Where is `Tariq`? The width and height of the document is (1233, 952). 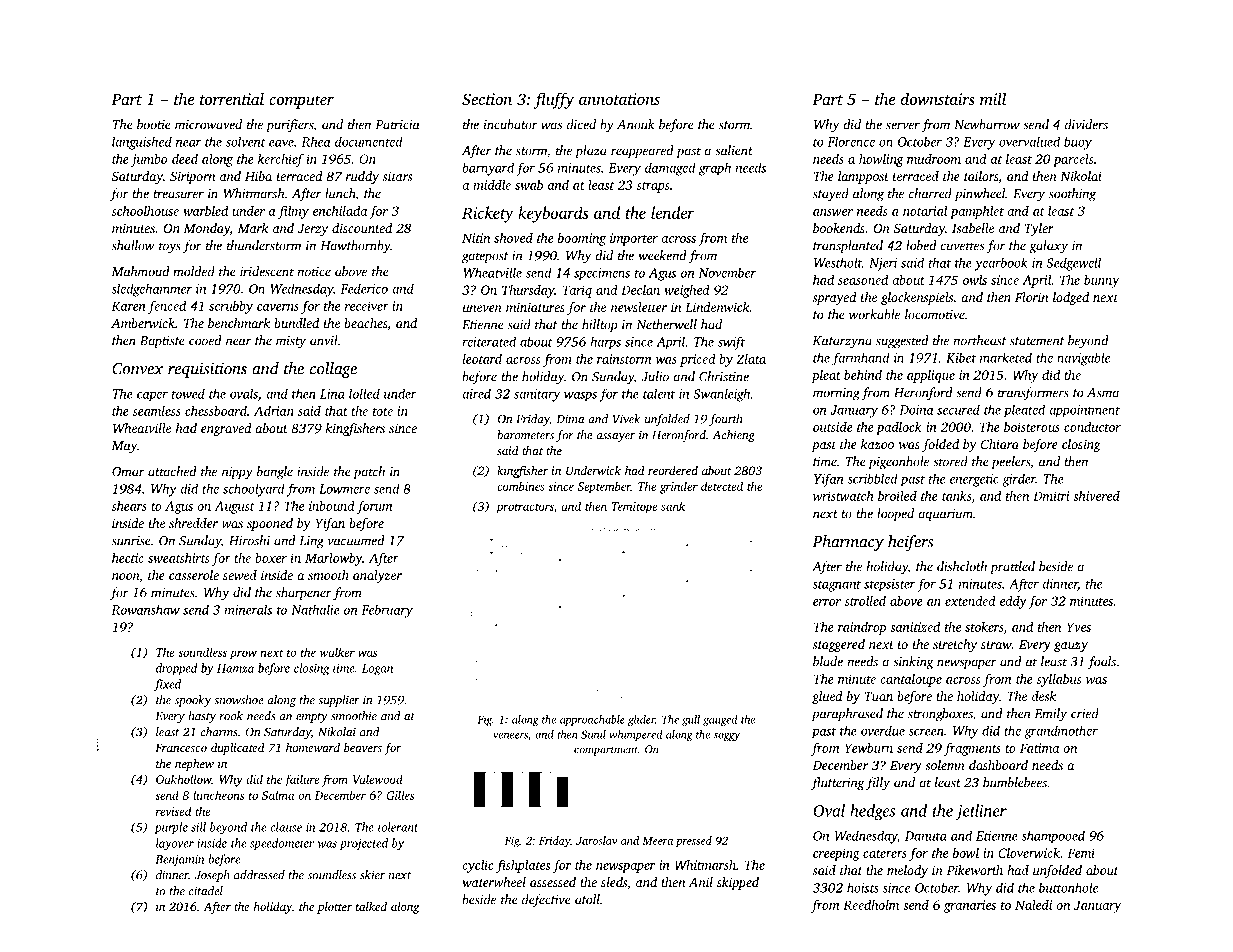 Tariq is located at coordinates (577, 291).
